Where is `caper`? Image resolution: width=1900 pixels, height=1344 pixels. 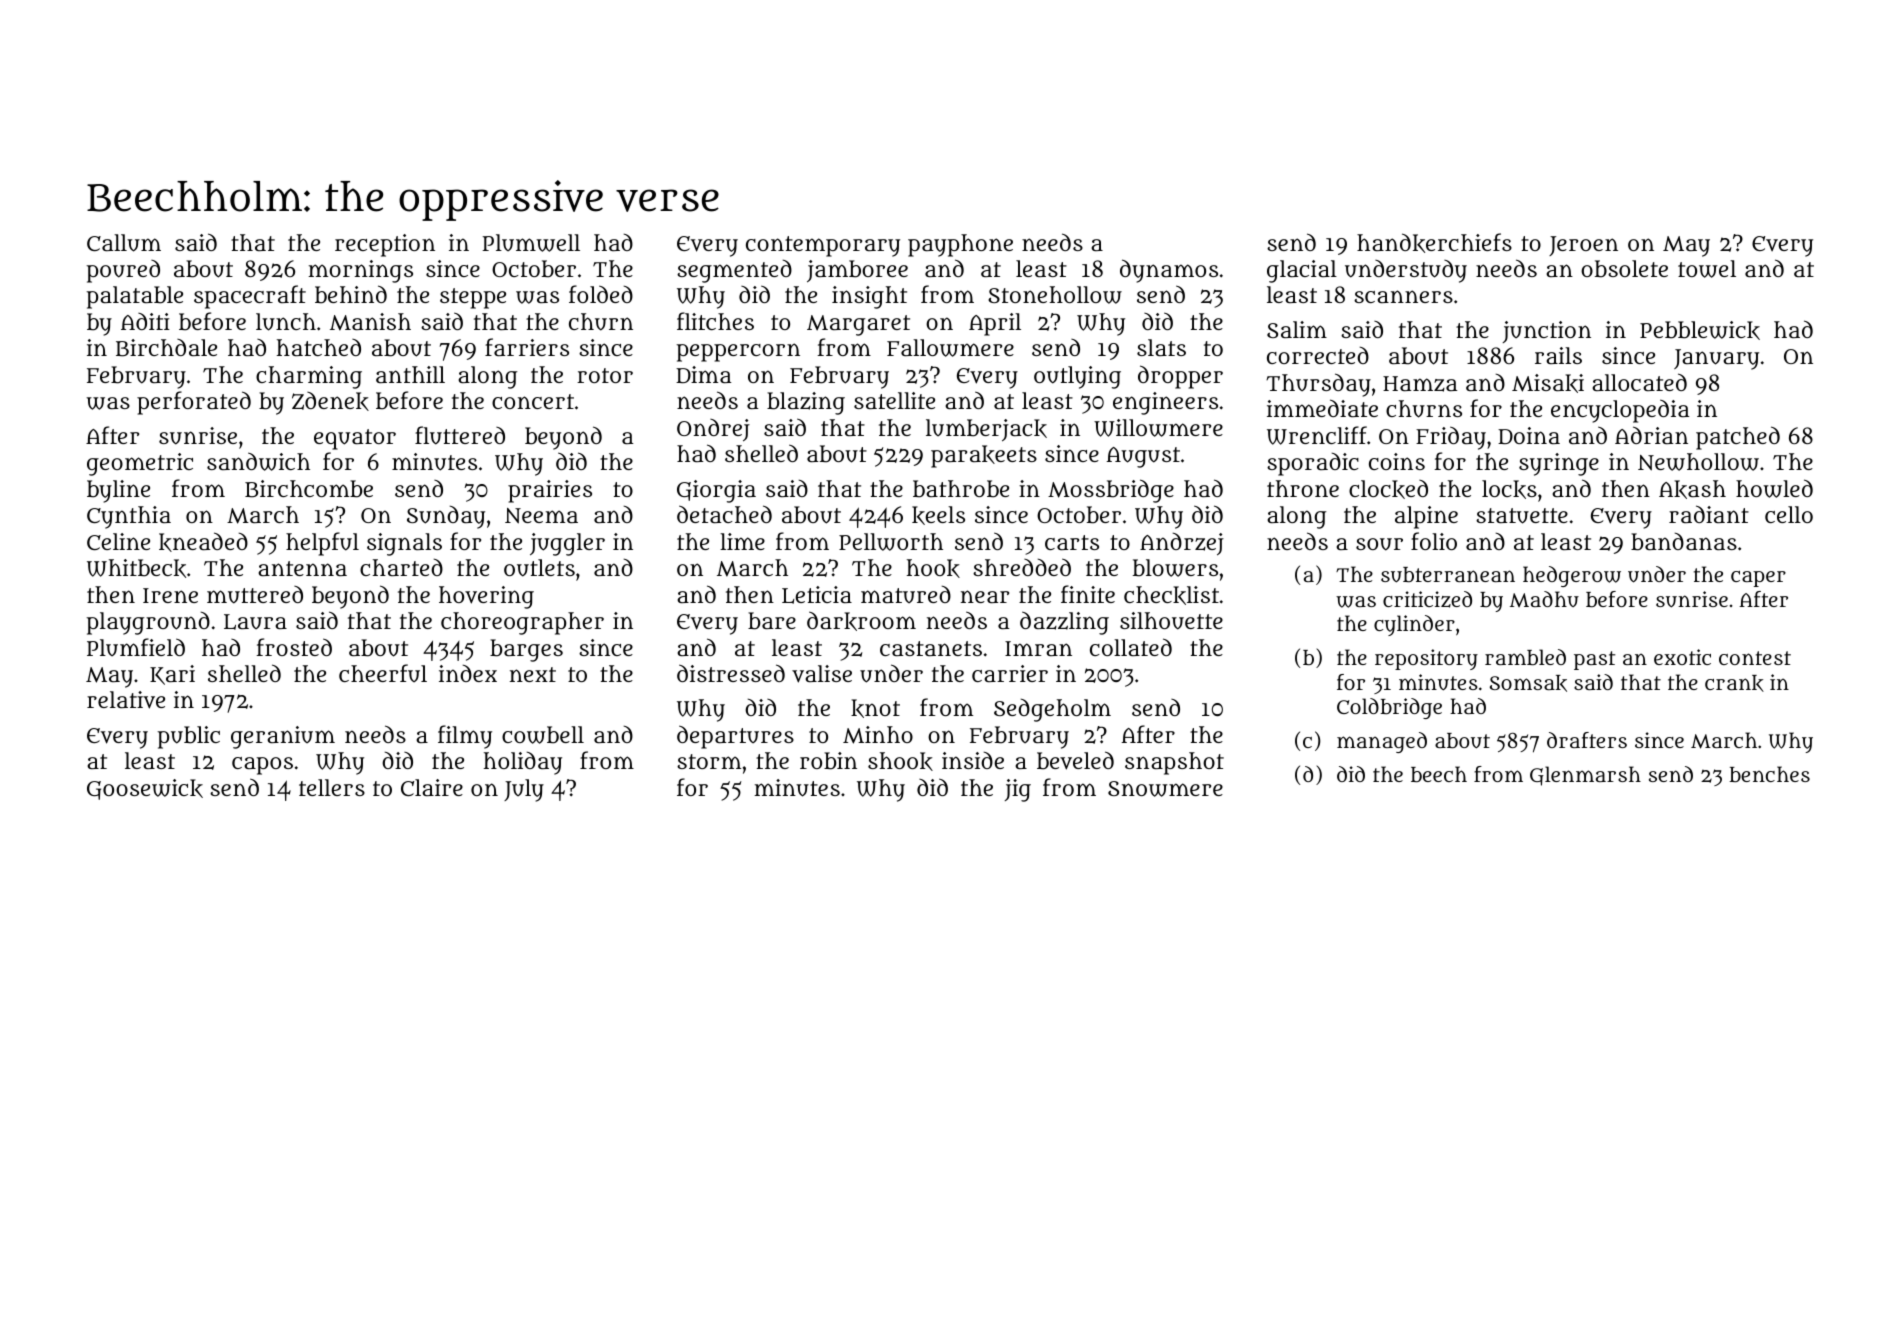 caper is located at coordinates (1758, 579).
